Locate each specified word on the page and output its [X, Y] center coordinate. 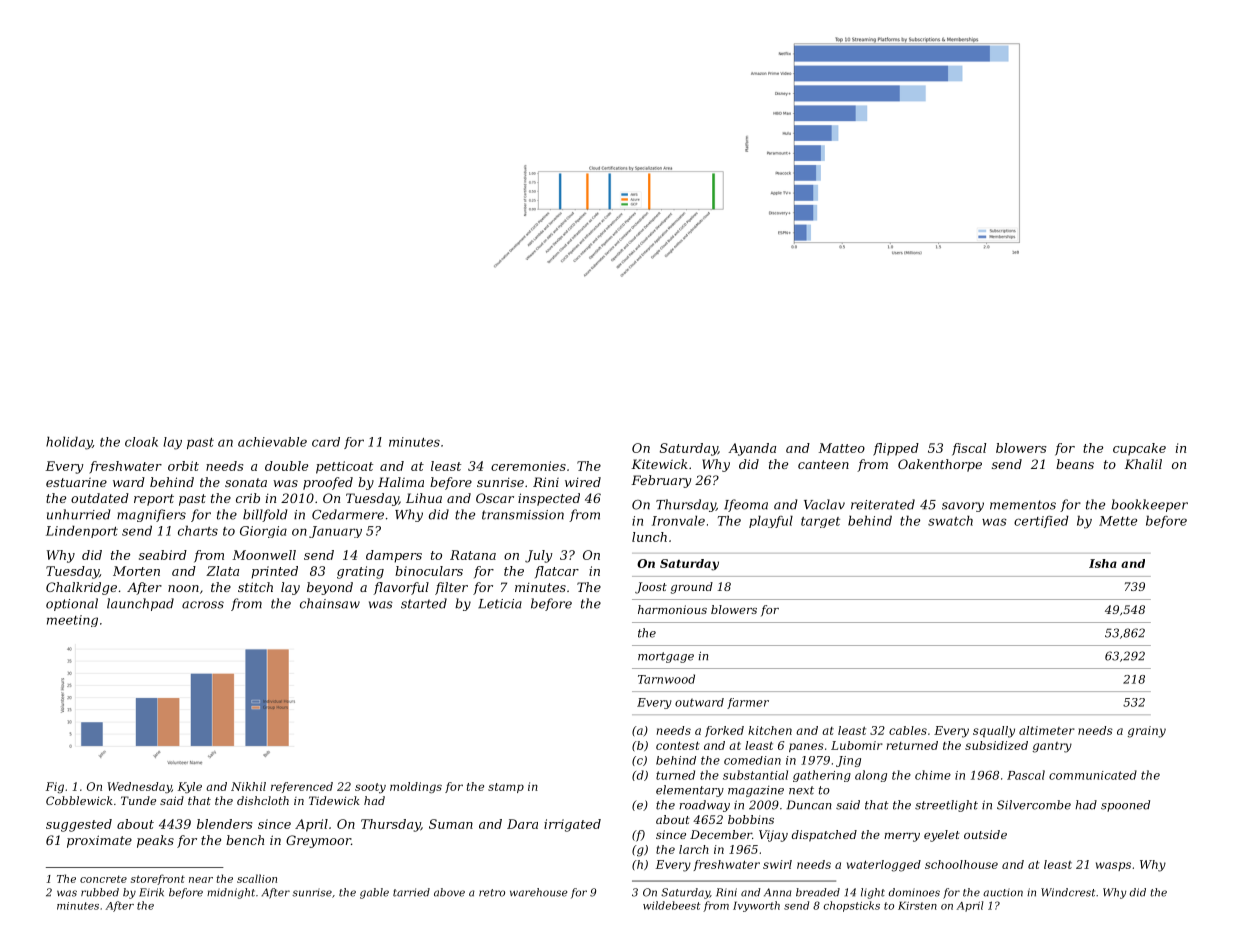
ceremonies [528, 466]
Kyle [190, 788]
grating [360, 572]
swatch [950, 520]
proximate [99, 841]
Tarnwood [666, 679]
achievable [272, 442]
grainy [1147, 732]
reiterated [883, 504]
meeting [72, 621]
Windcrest [1068, 892]
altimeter [1047, 730]
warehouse [538, 892]
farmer [748, 703]
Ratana [473, 555]
